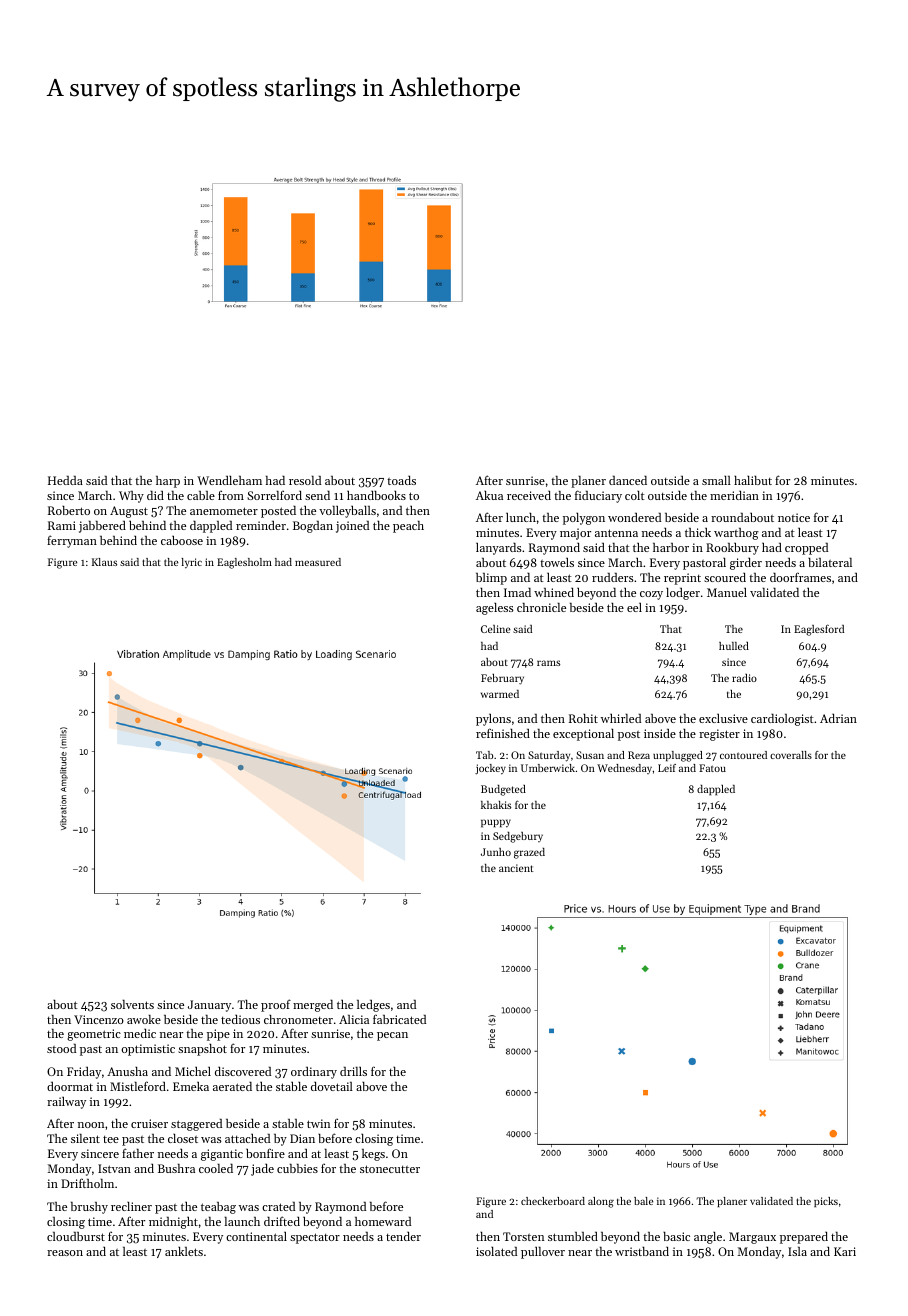 The height and width of the image is (1316, 908). I want to click on halibut, so click(753, 480).
